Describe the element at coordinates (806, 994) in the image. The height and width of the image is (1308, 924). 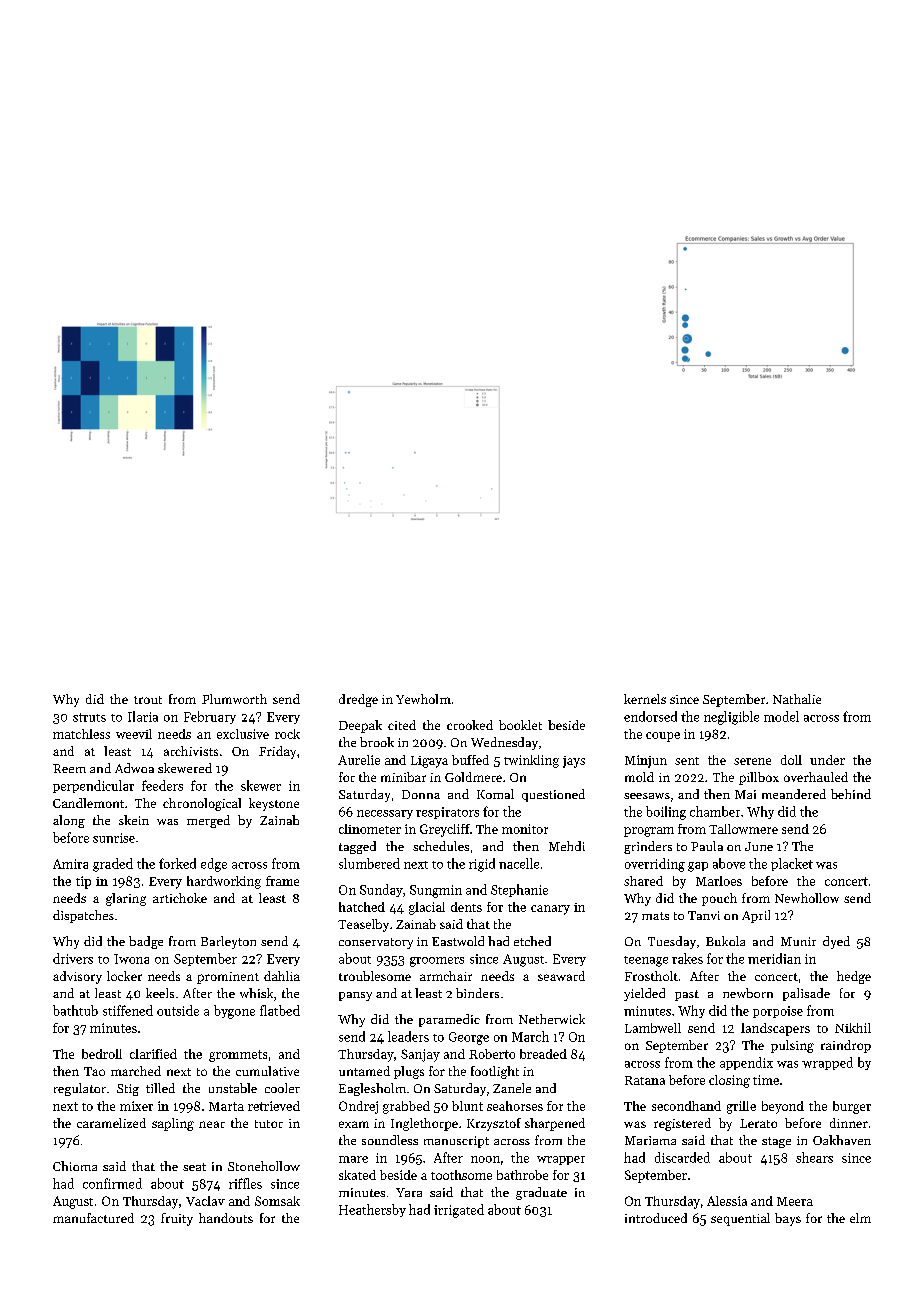
I see `palisade` at that location.
